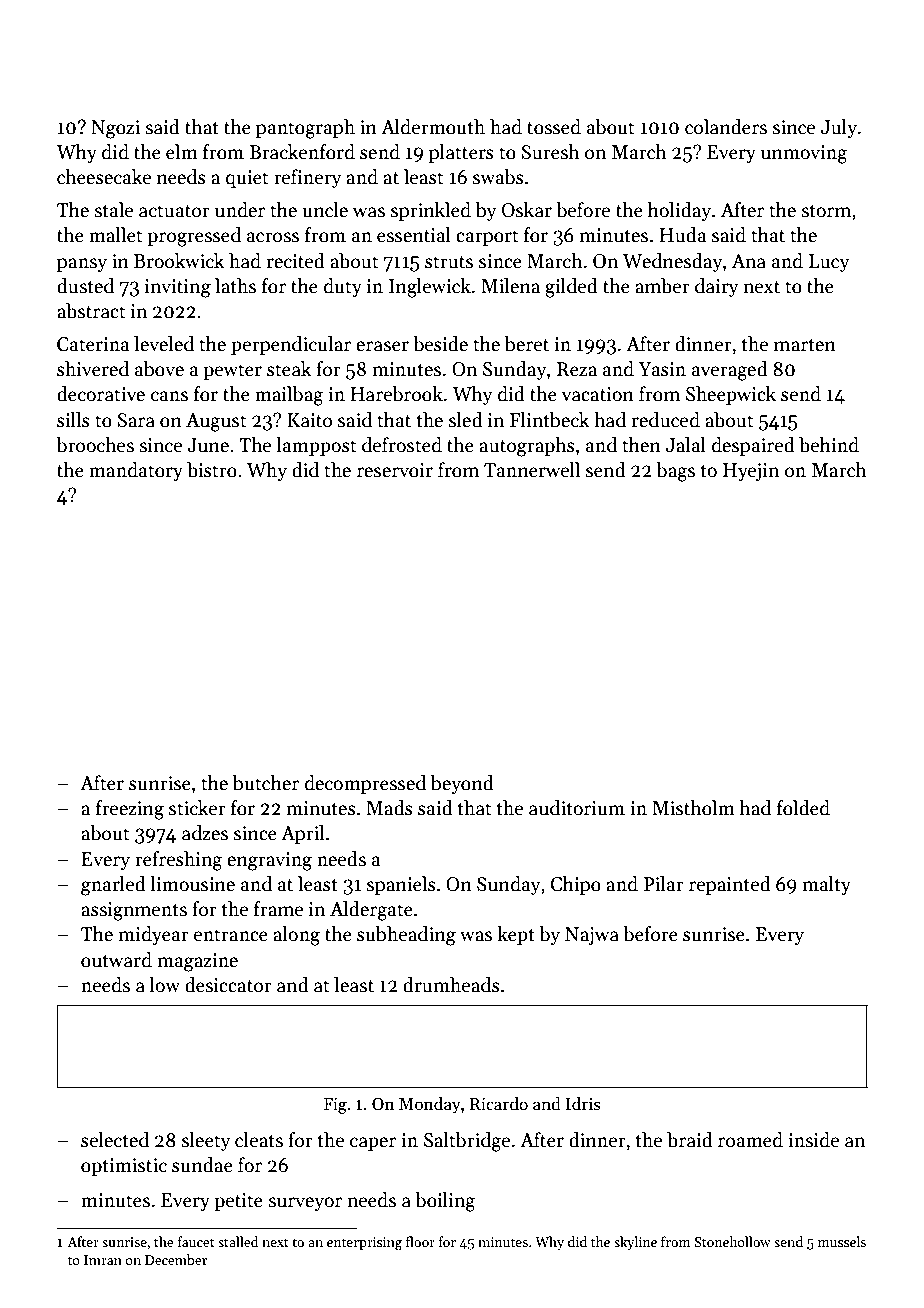 The width and height of the screenshot is (924, 1308). I want to click on gilded, so click(571, 288).
